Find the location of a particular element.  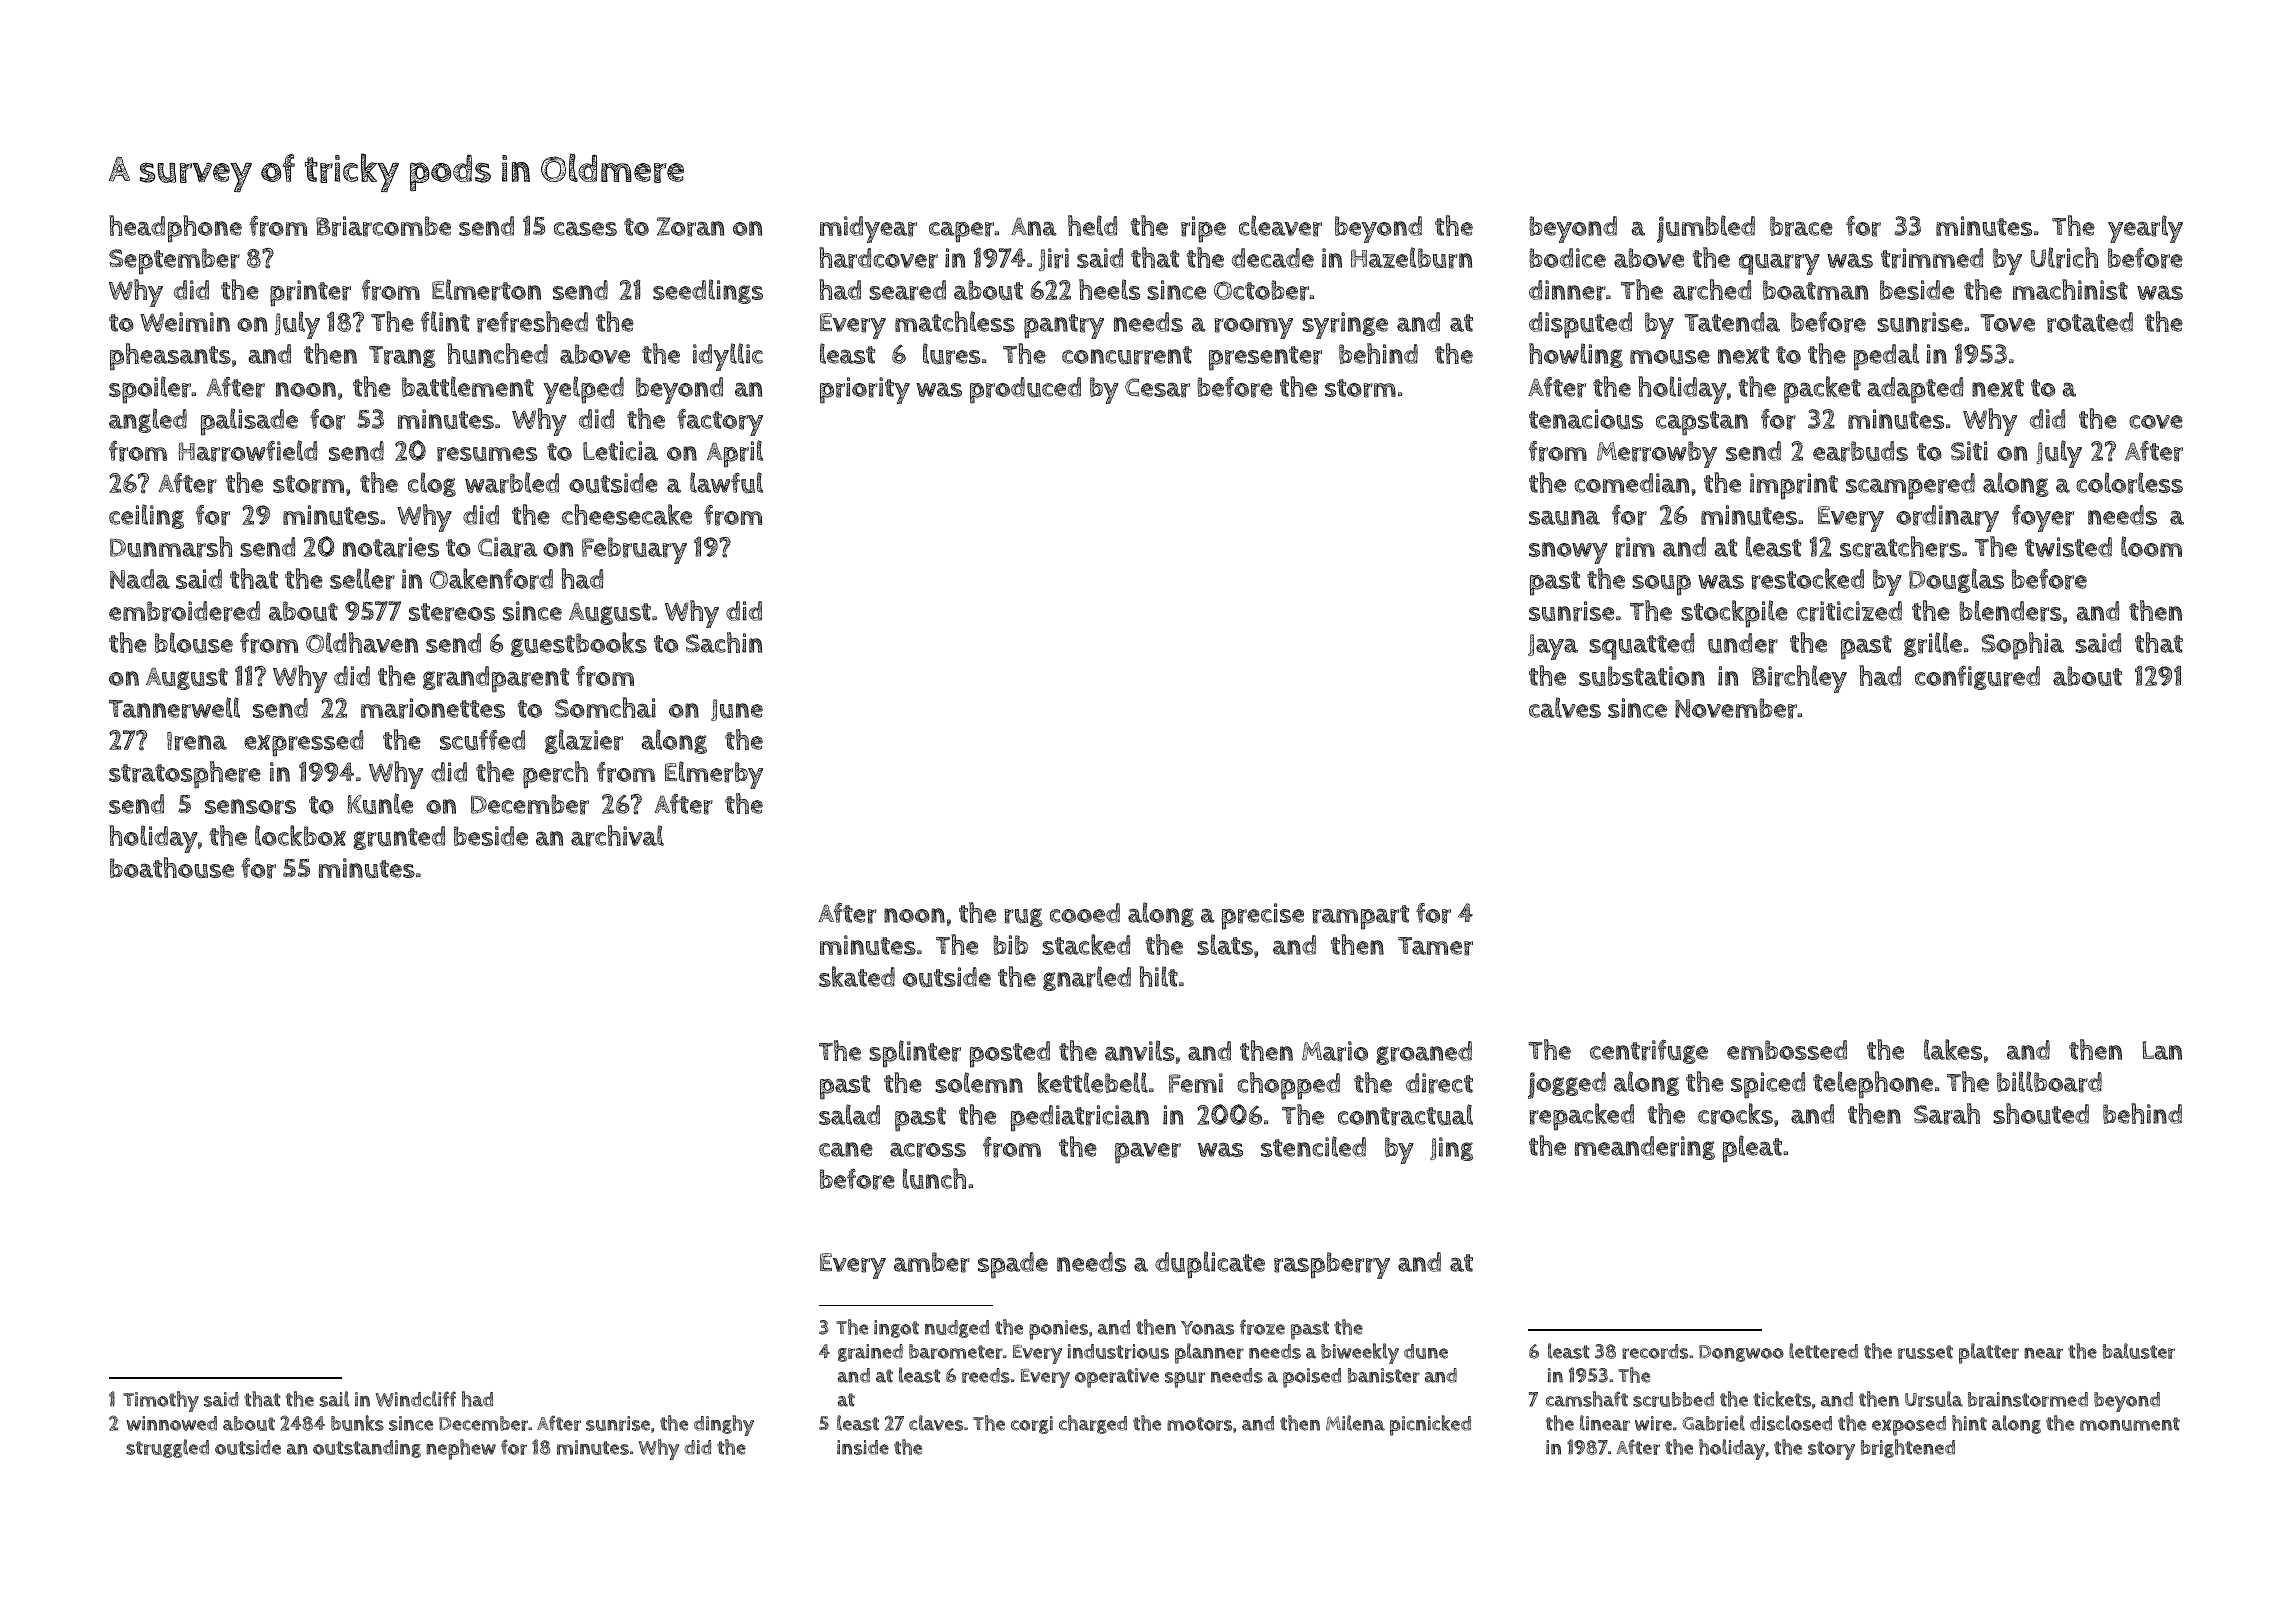

Elmerby is located at coordinates (714, 775).
